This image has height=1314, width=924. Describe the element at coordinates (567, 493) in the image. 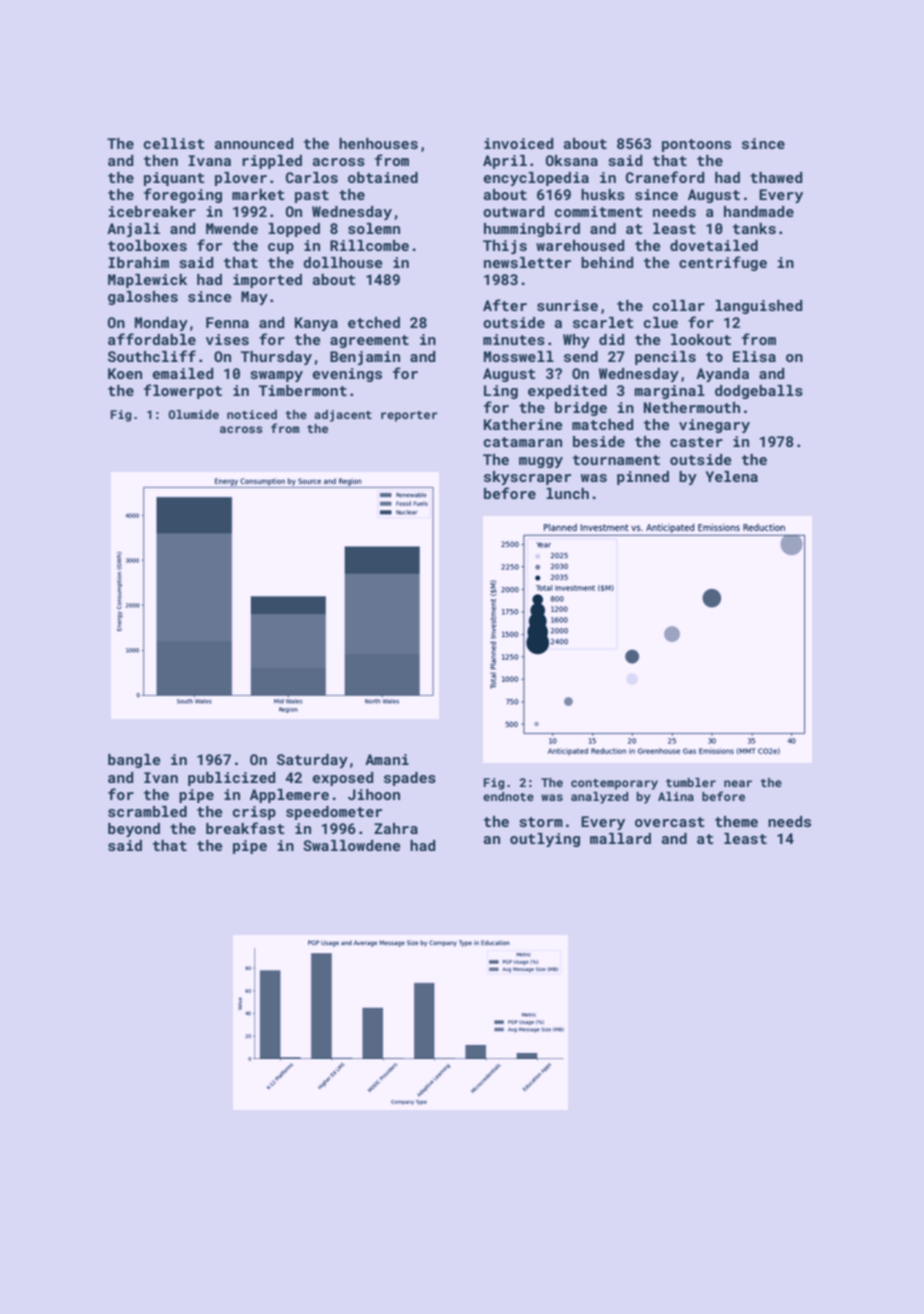

I see `lunch` at that location.
